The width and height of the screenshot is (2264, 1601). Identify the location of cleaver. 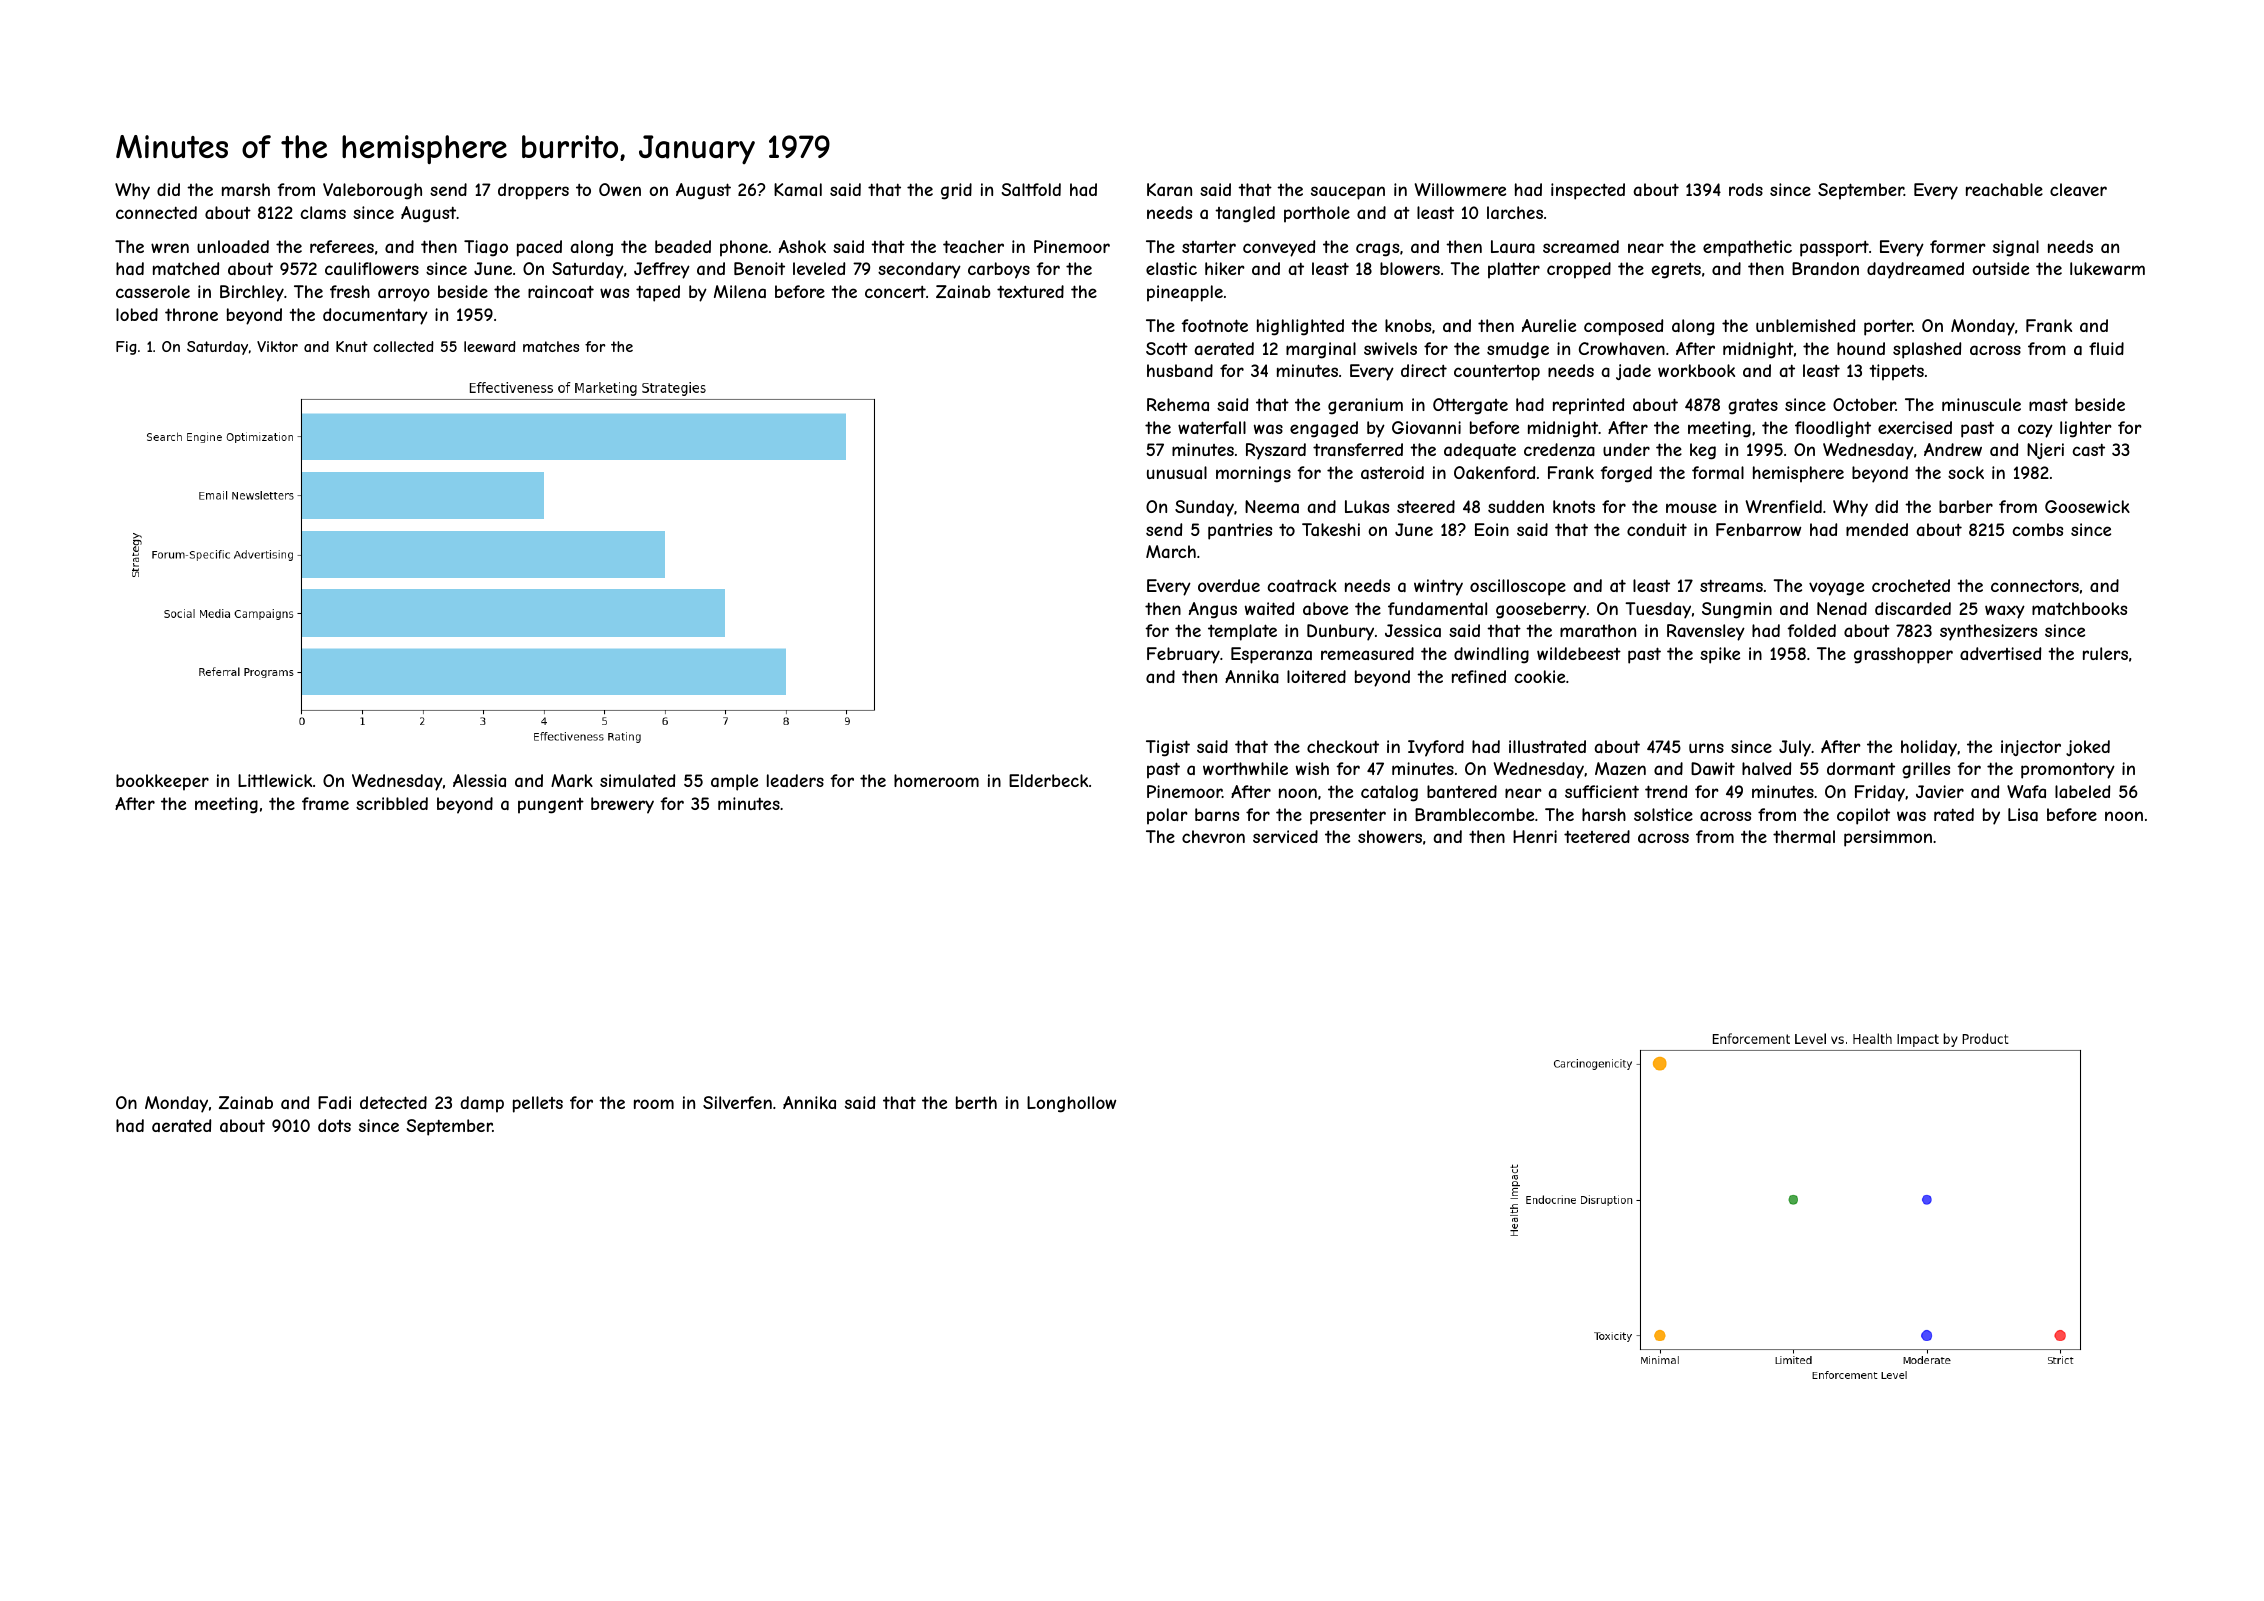
(2078, 189).
